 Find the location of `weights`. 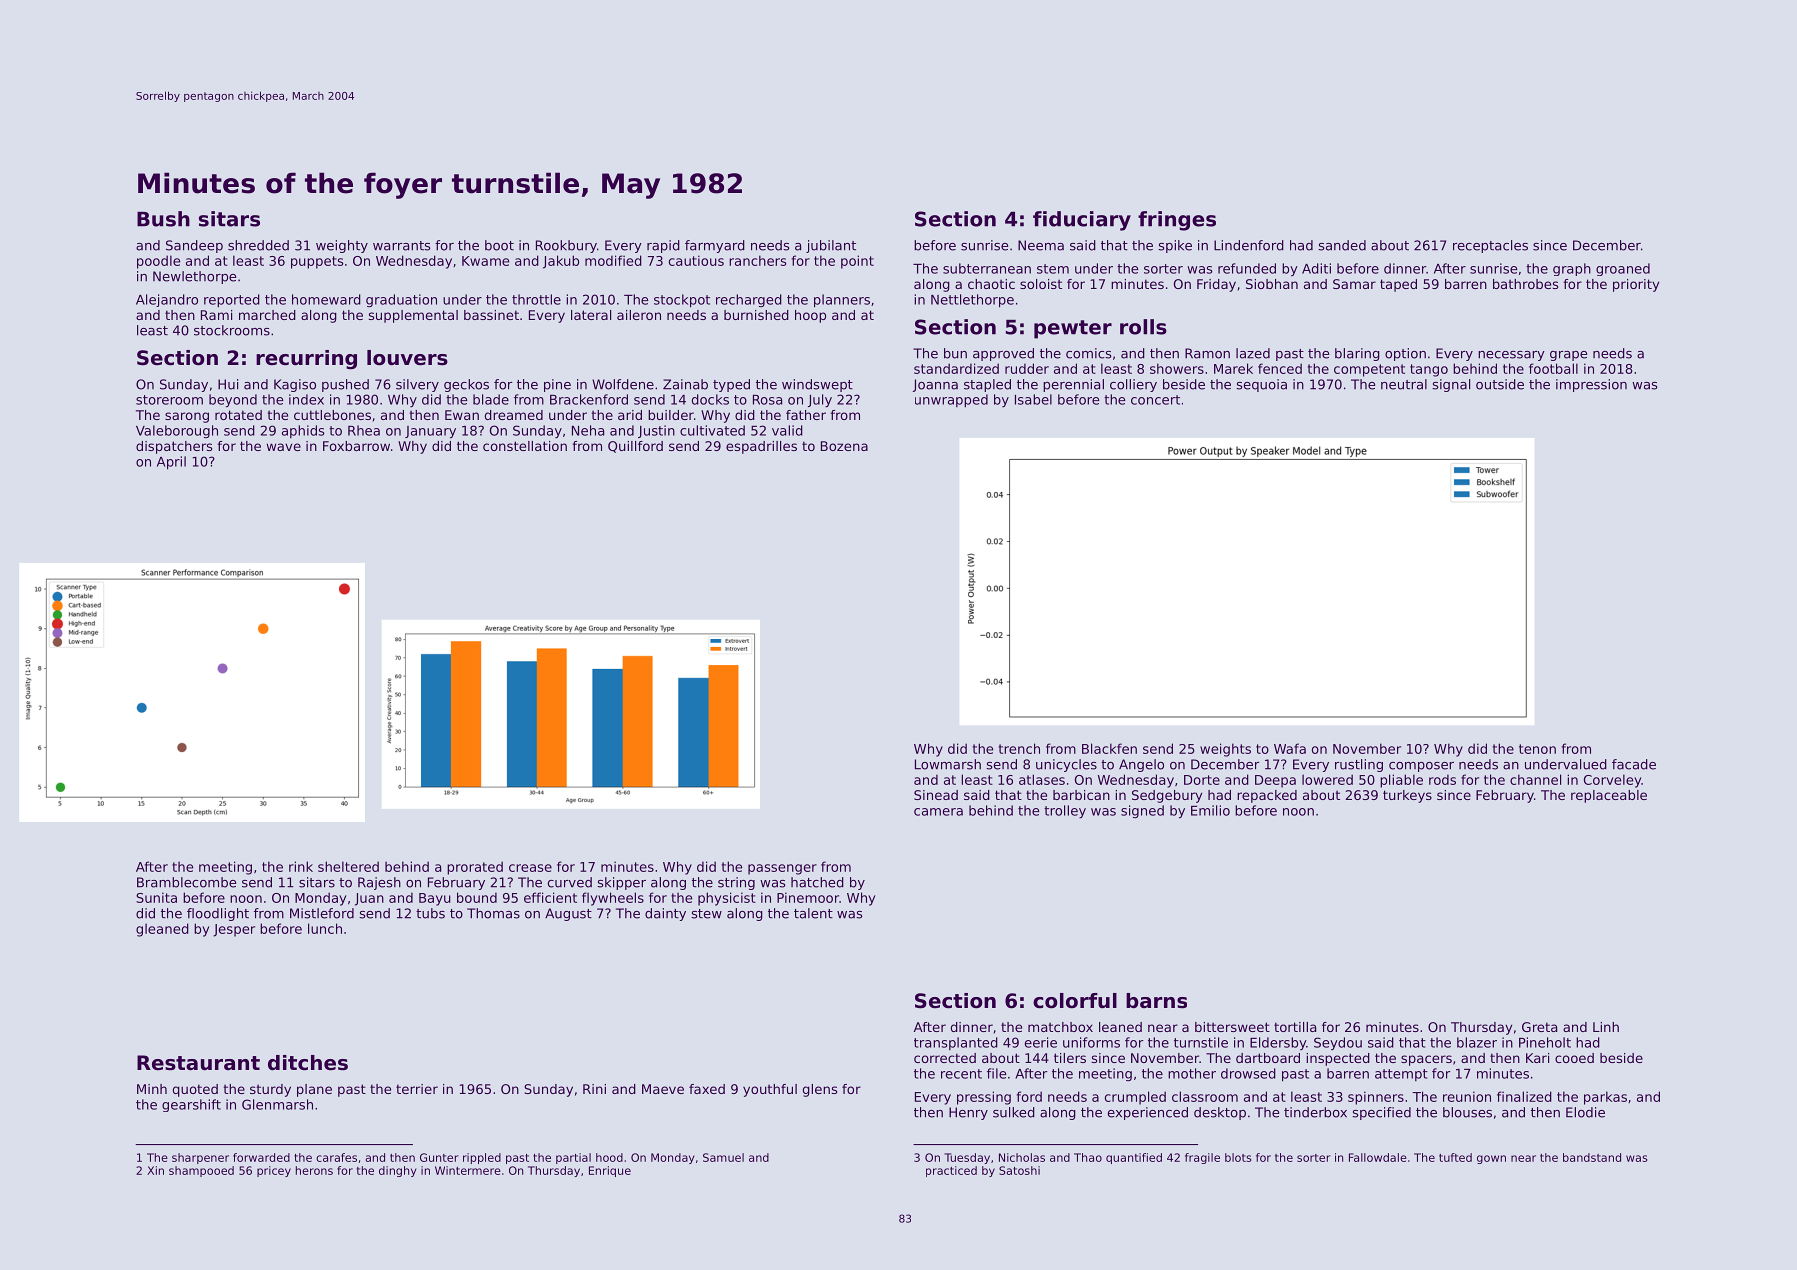

weights is located at coordinates (1225, 750).
